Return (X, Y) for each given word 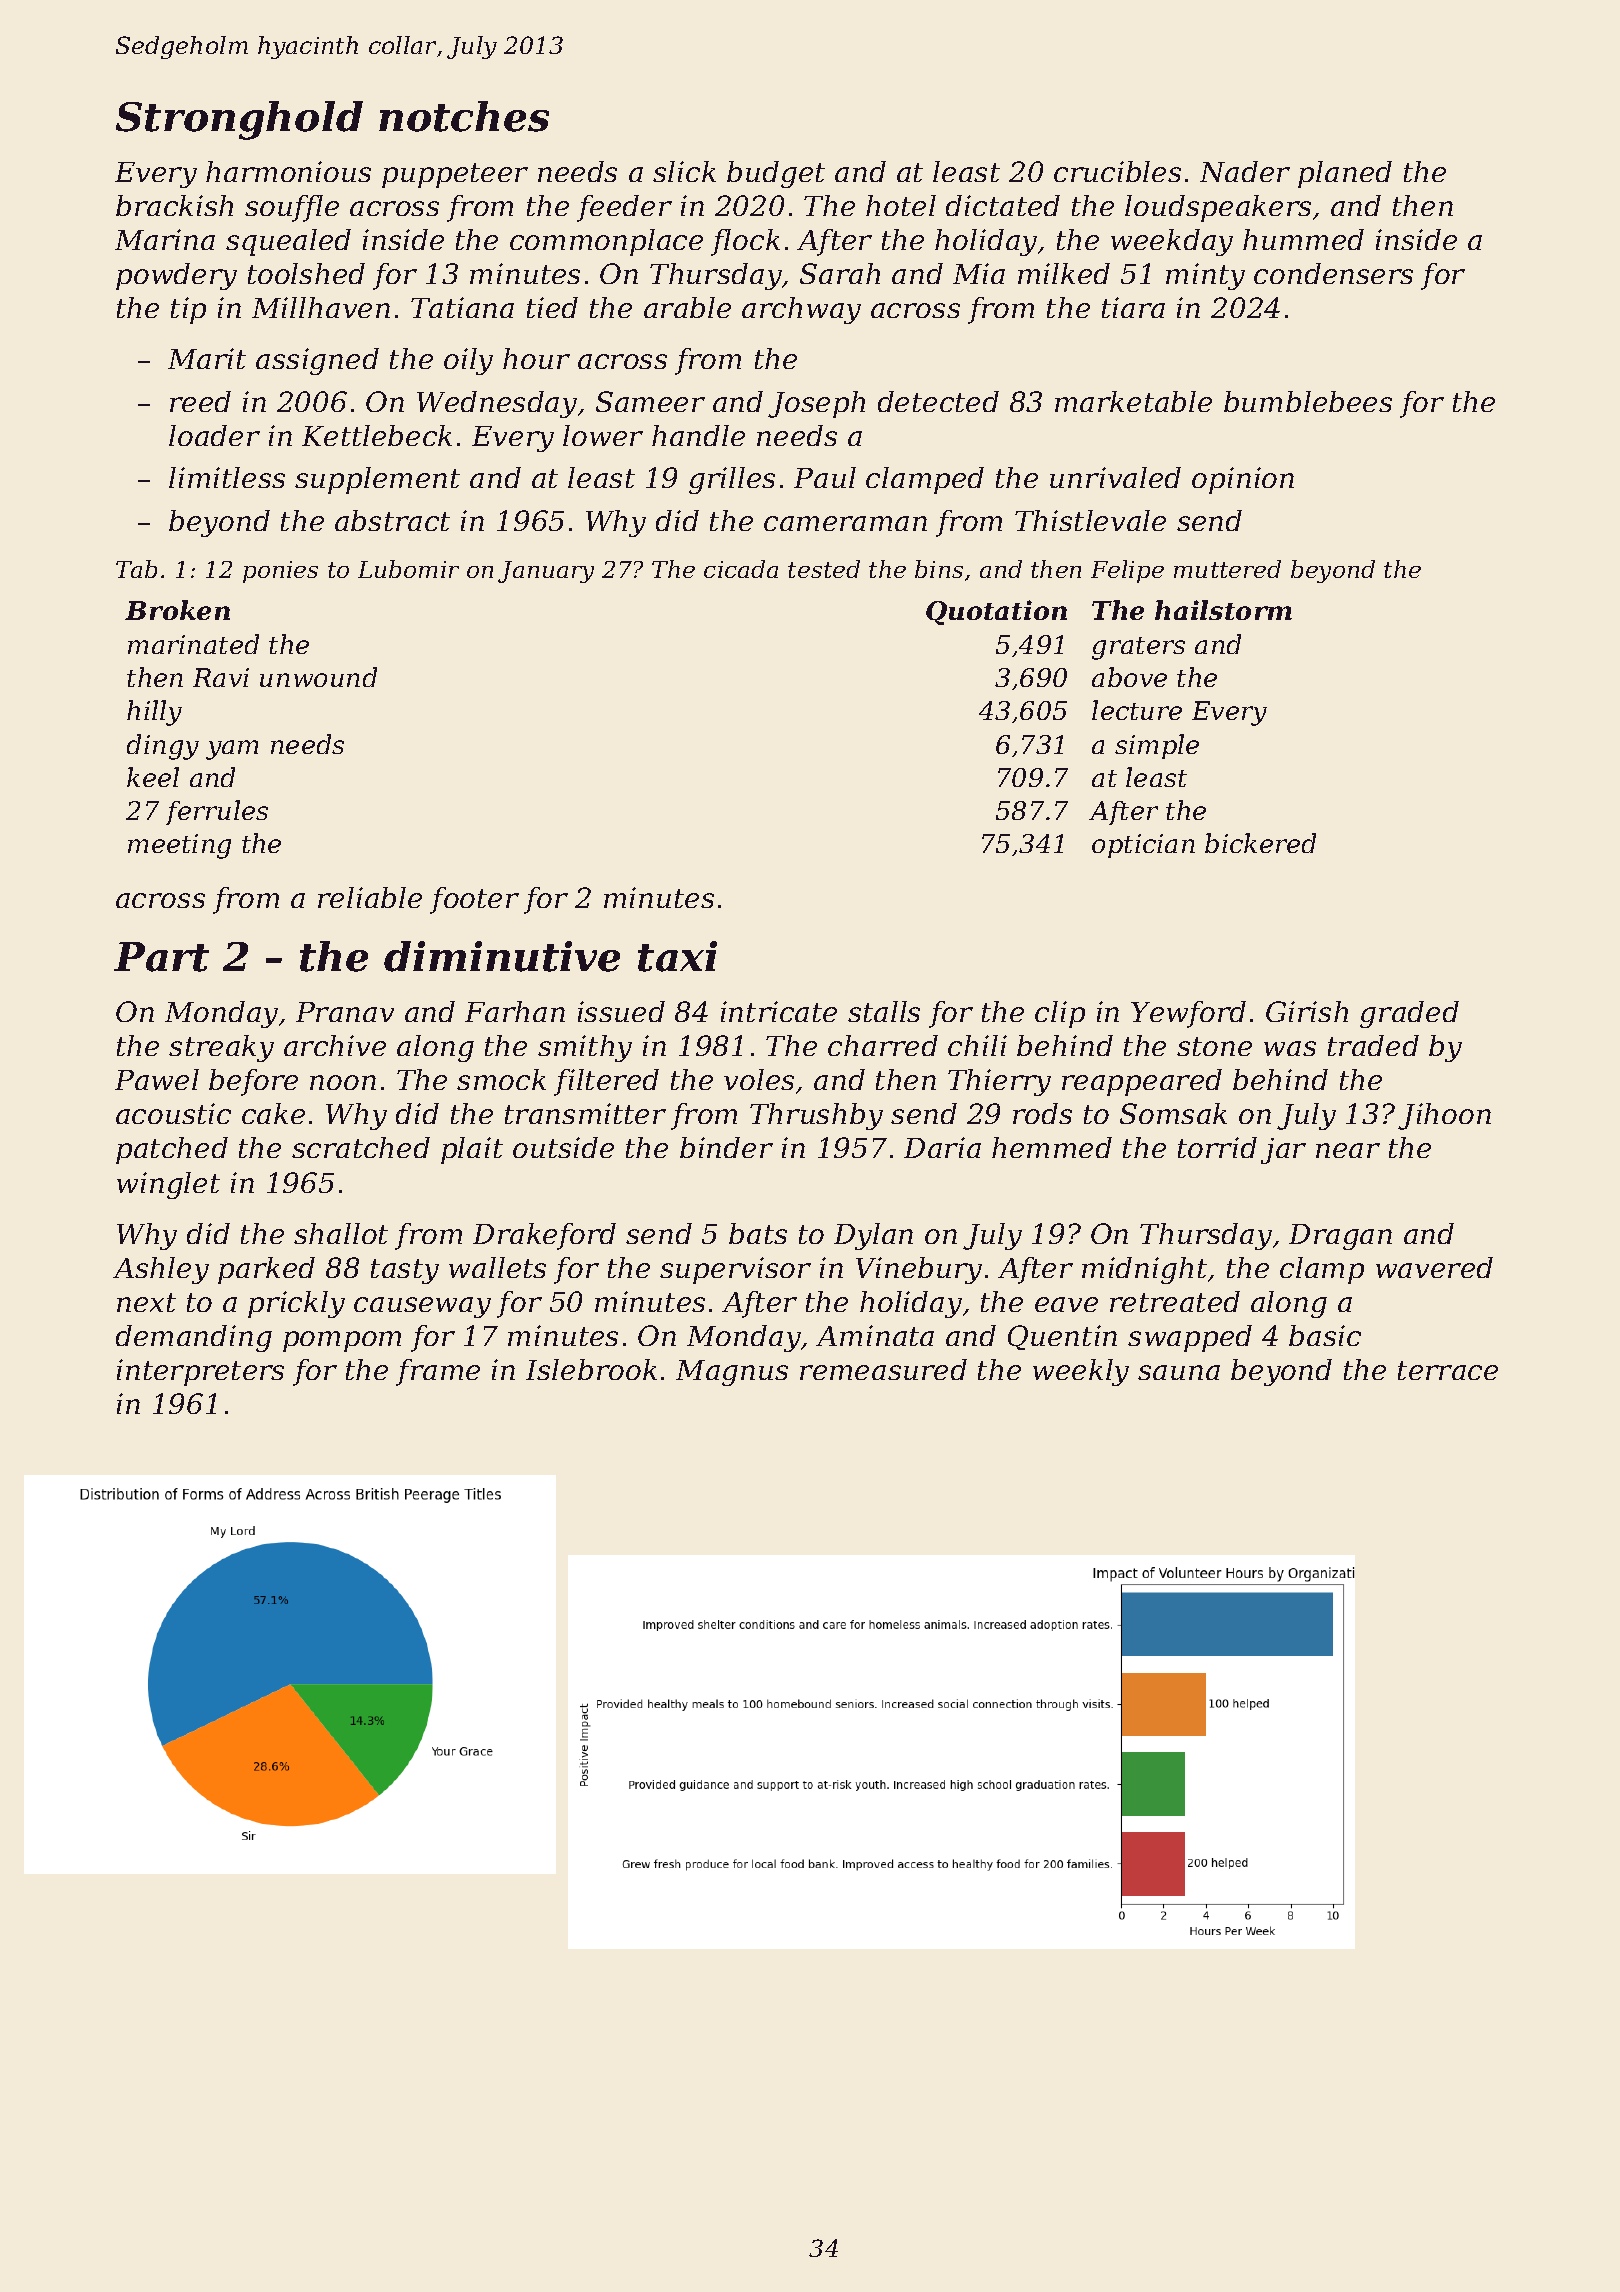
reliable (370, 897)
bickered (1260, 843)
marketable (1133, 401)
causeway (422, 1307)
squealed (288, 242)
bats (758, 1233)
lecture (1137, 710)
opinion (1243, 480)
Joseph (816, 404)
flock (745, 242)
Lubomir (408, 569)
